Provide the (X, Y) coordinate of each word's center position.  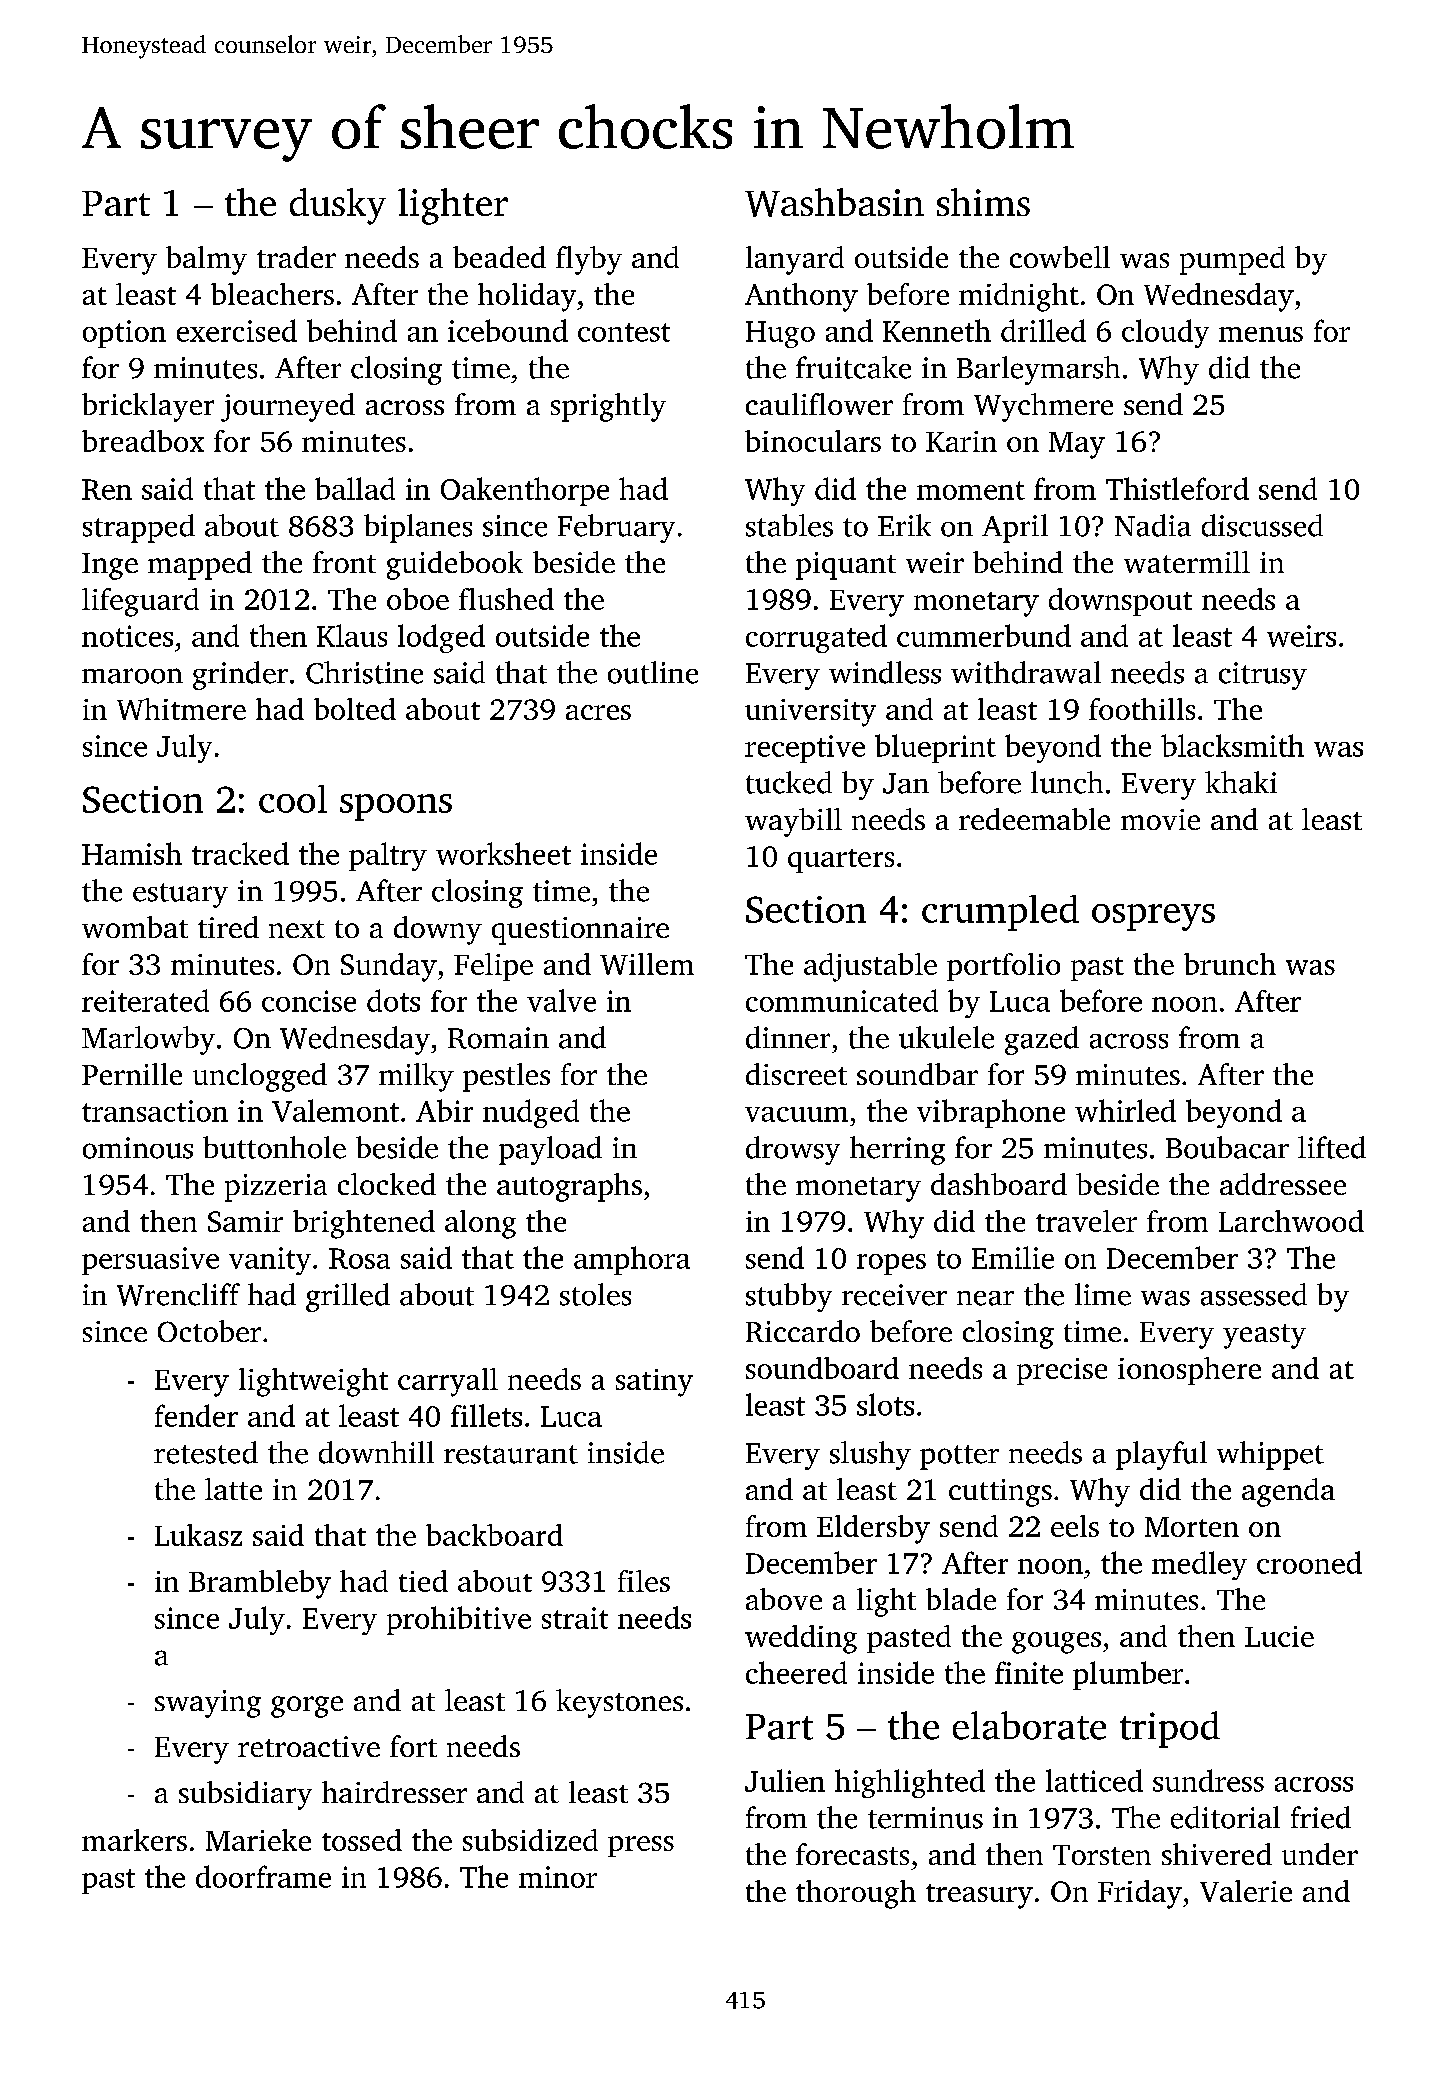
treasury (979, 1896)
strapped (139, 528)
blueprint (935, 748)
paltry (388, 856)
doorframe (263, 1876)
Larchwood (1291, 1221)
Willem (647, 964)
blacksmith (1232, 745)
